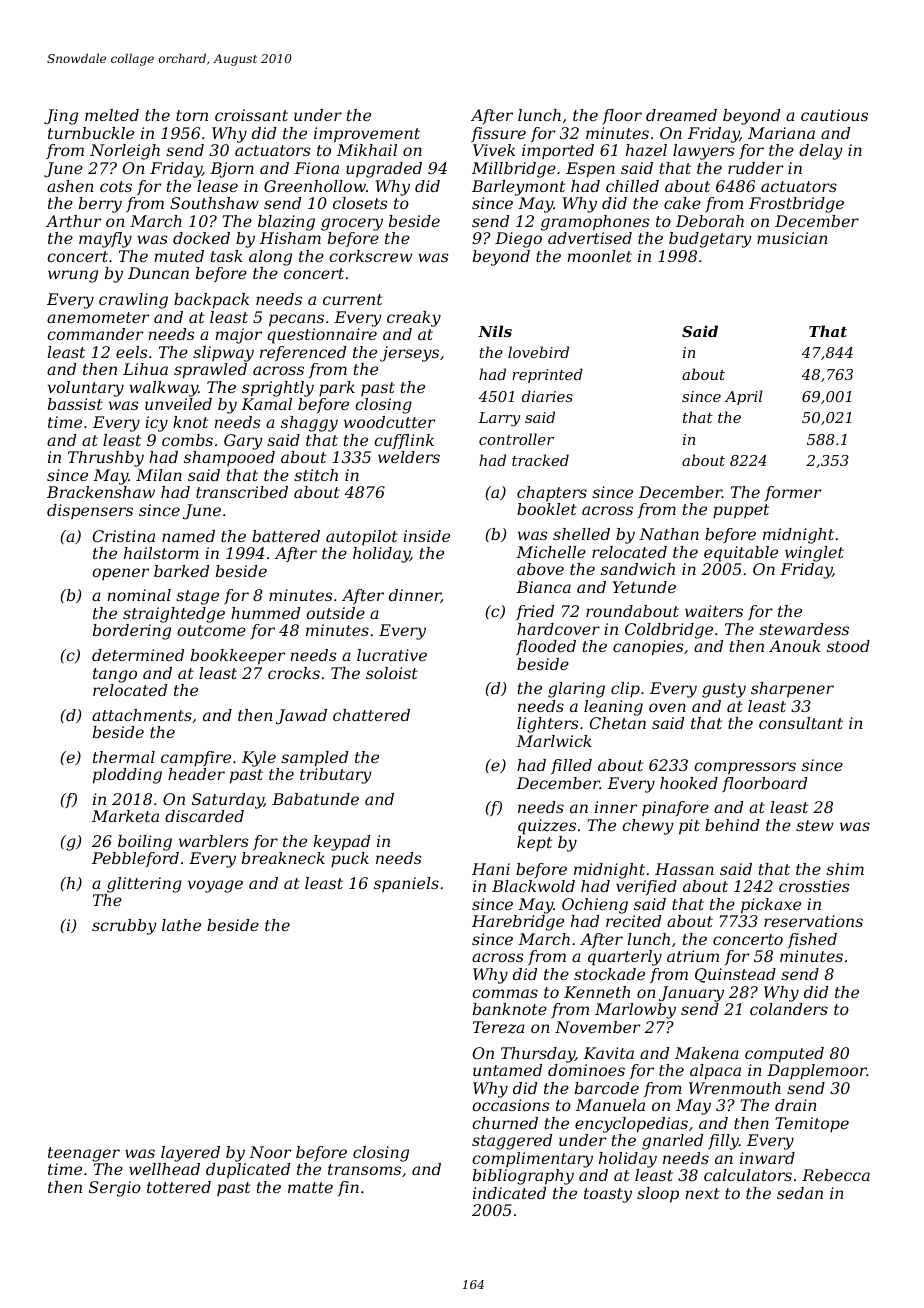 This screenshot has width=924, height=1308. What do you see at coordinates (491, 869) in the screenshot?
I see `Hani` at bounding box center [491, 869].
